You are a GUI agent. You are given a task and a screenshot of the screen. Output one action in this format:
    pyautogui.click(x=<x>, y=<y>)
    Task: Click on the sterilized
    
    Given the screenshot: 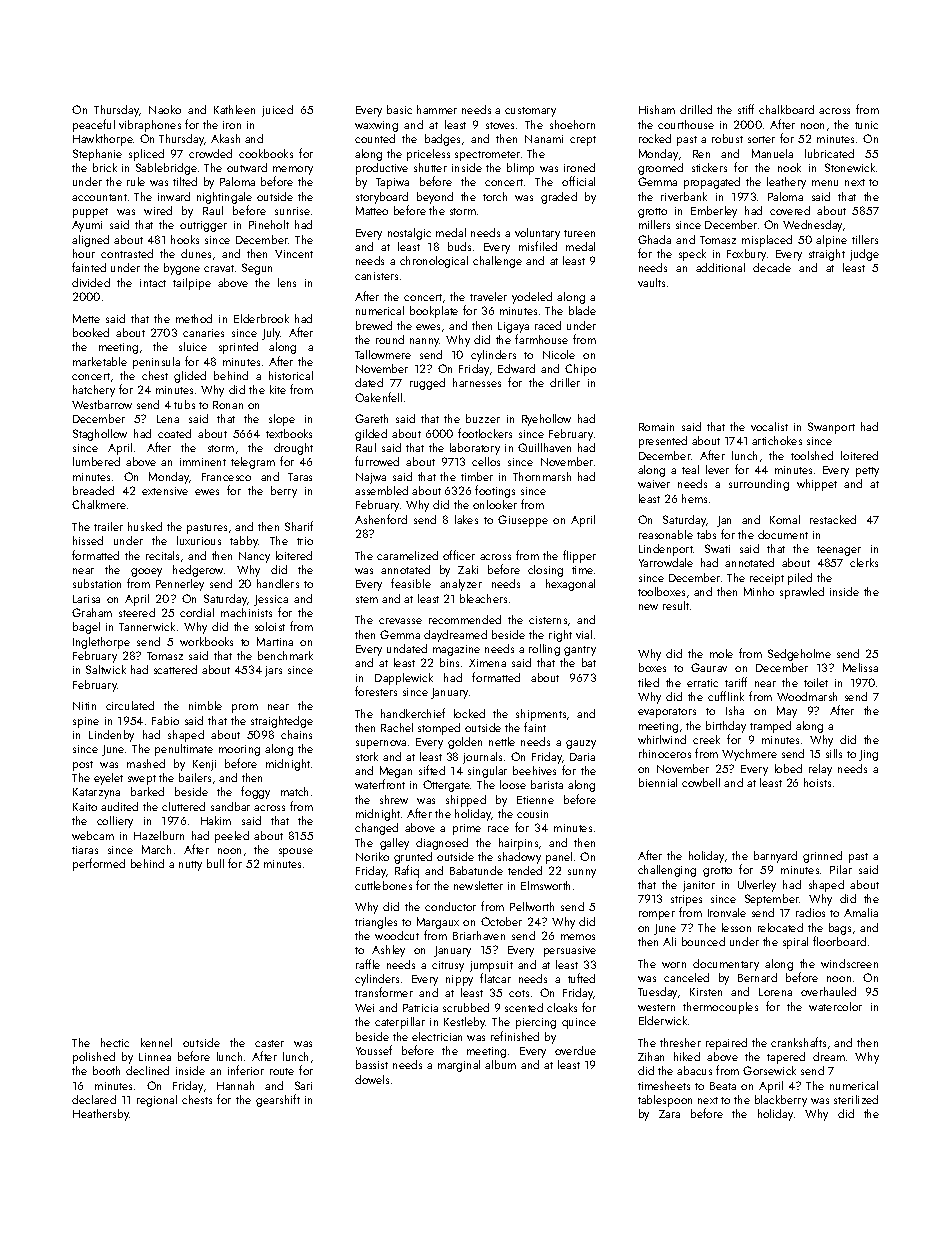 What is the action you would take?
    pyautogui.click(x=856, y=1099)
